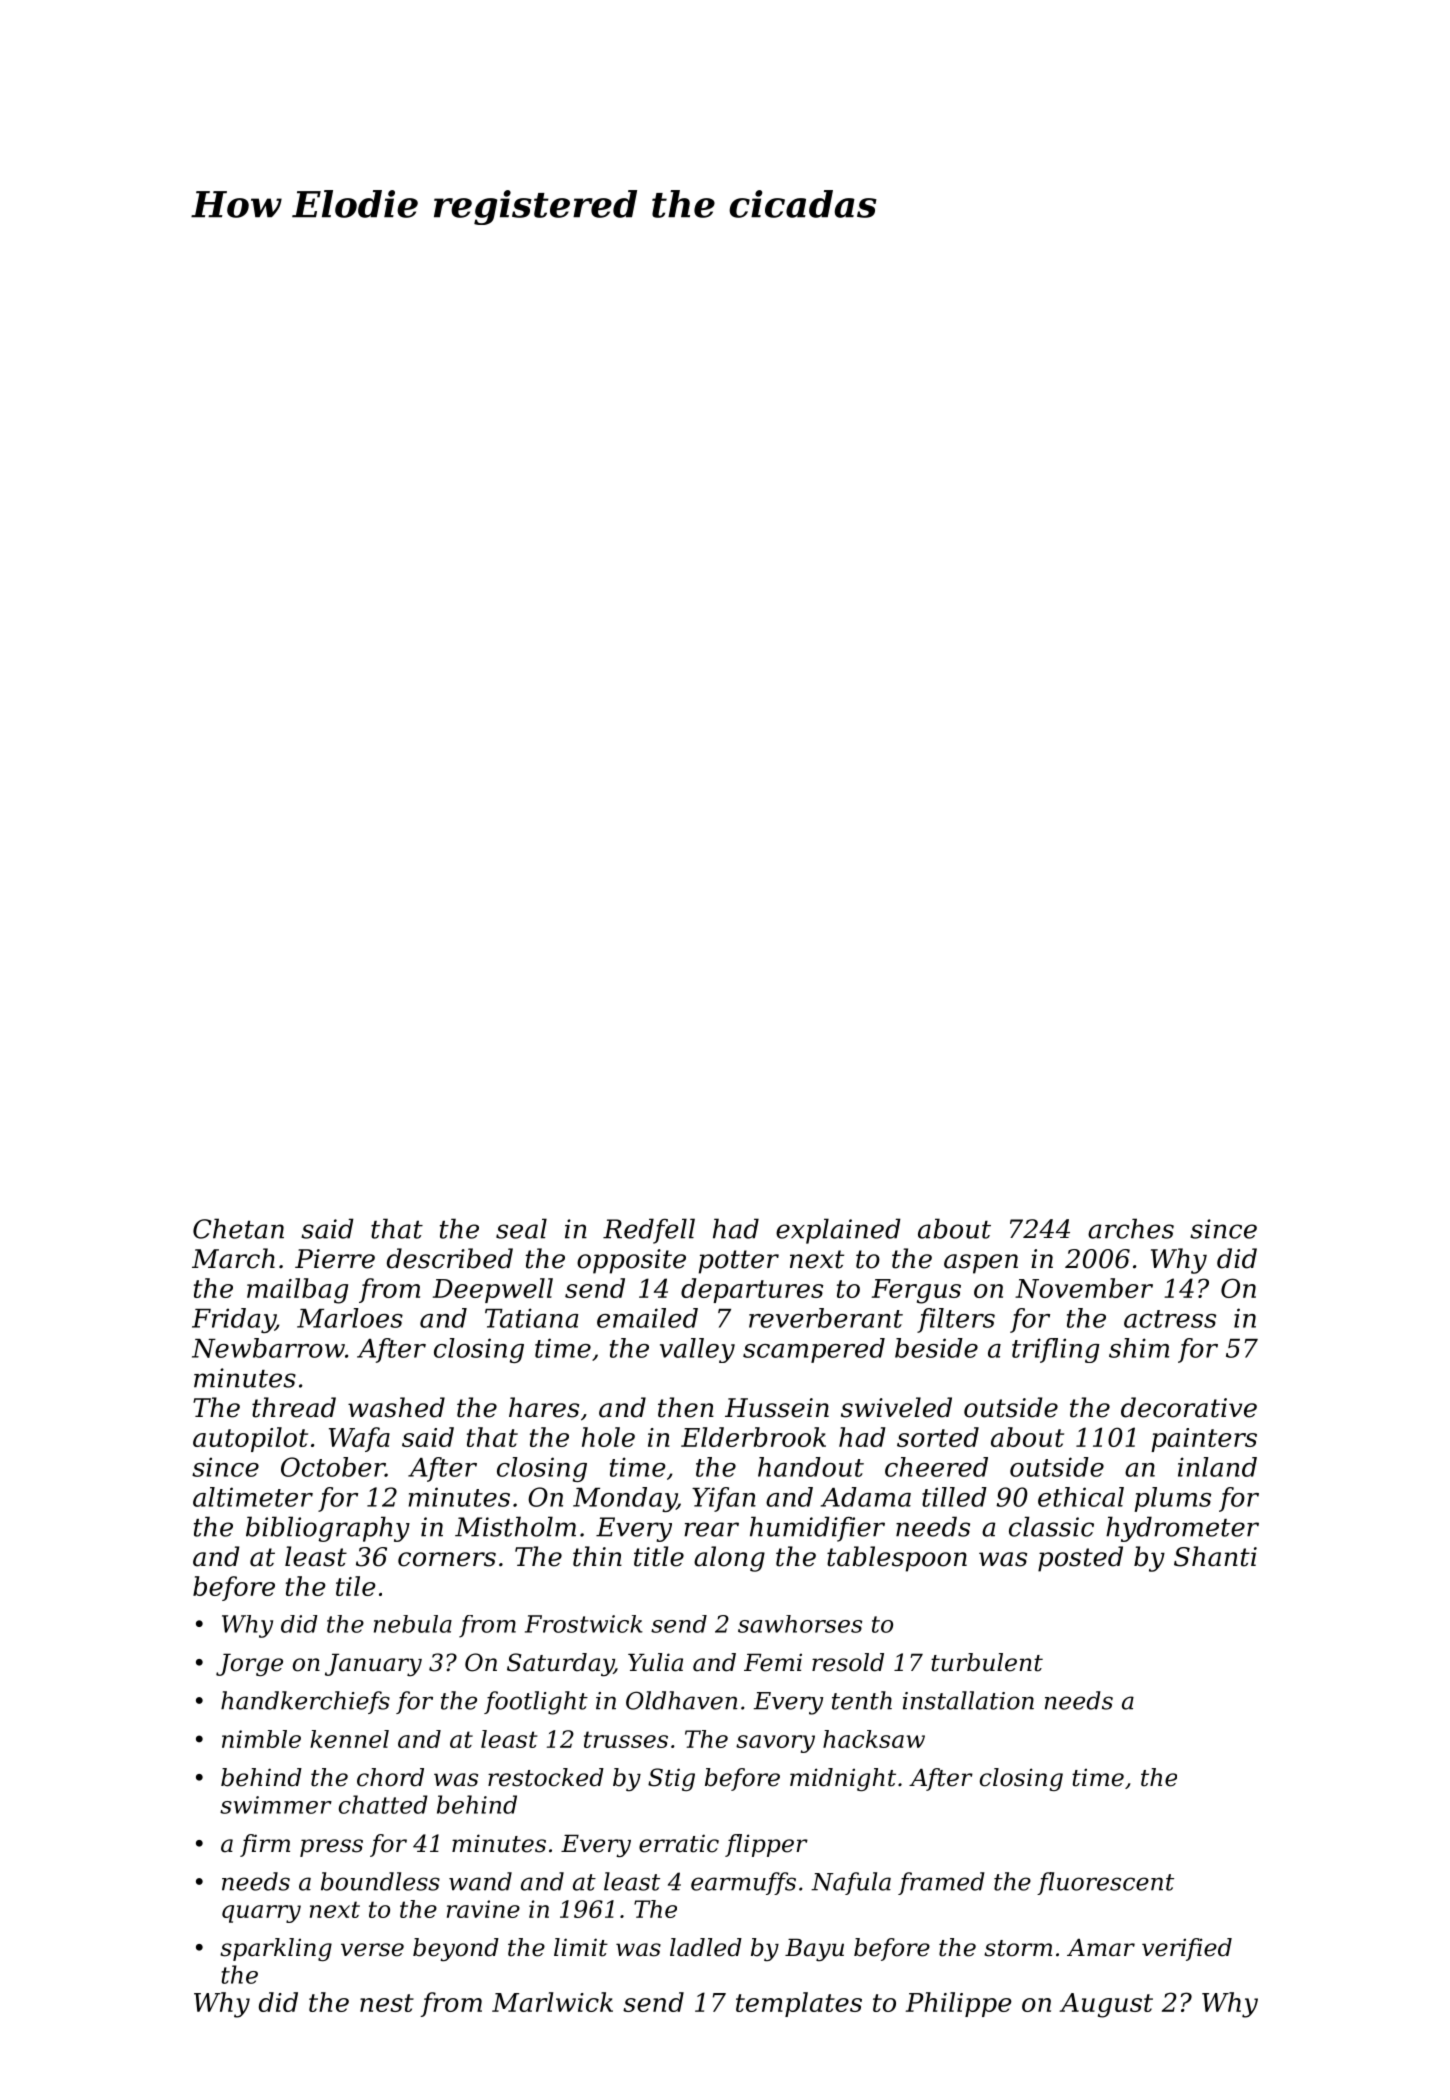  I want to click on turbulent, so click(987, 1662).
